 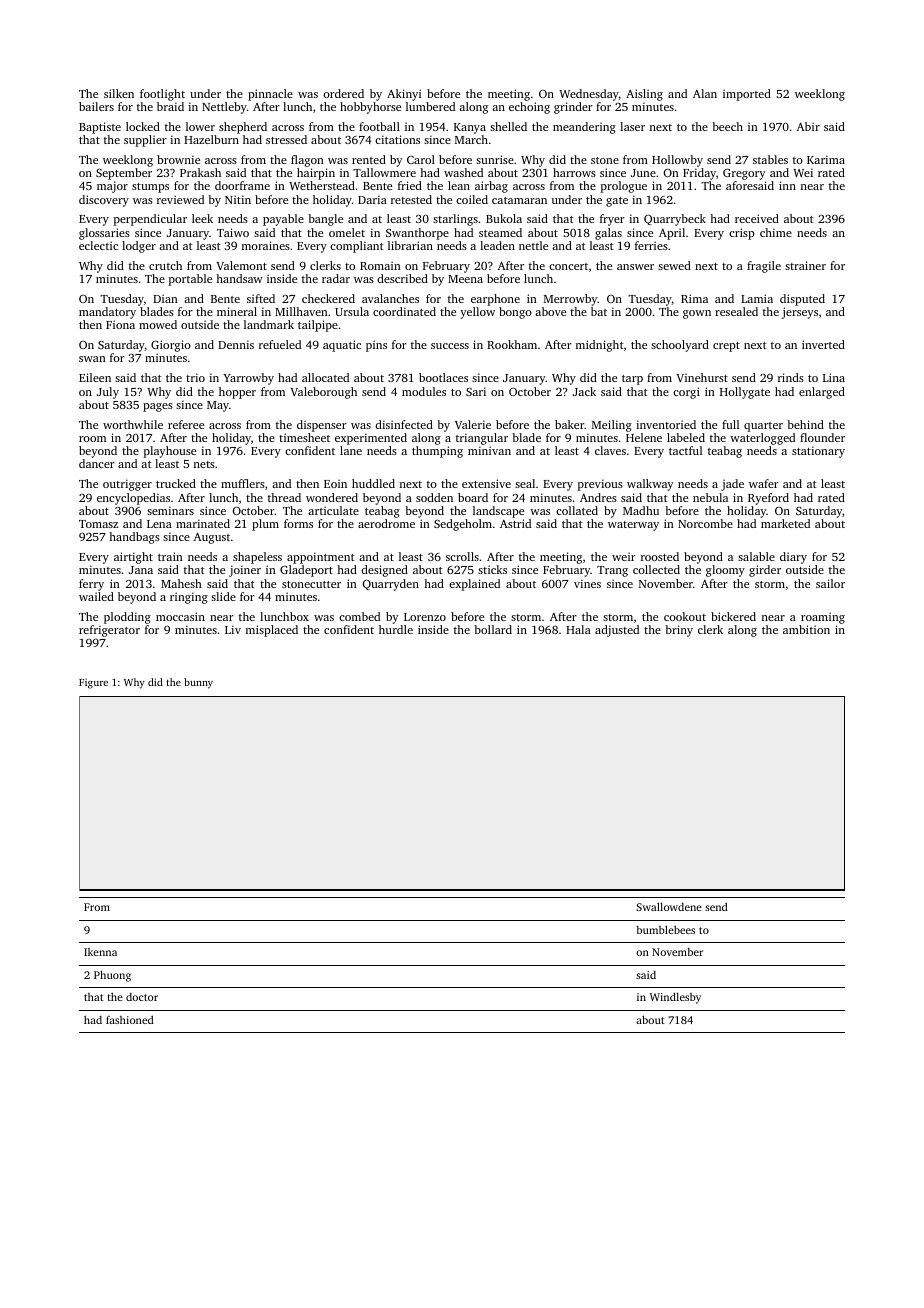 What do you see at coordinates (130, 1019) in the image?
I see `fashioned` at bounding box center [130, 1019].
